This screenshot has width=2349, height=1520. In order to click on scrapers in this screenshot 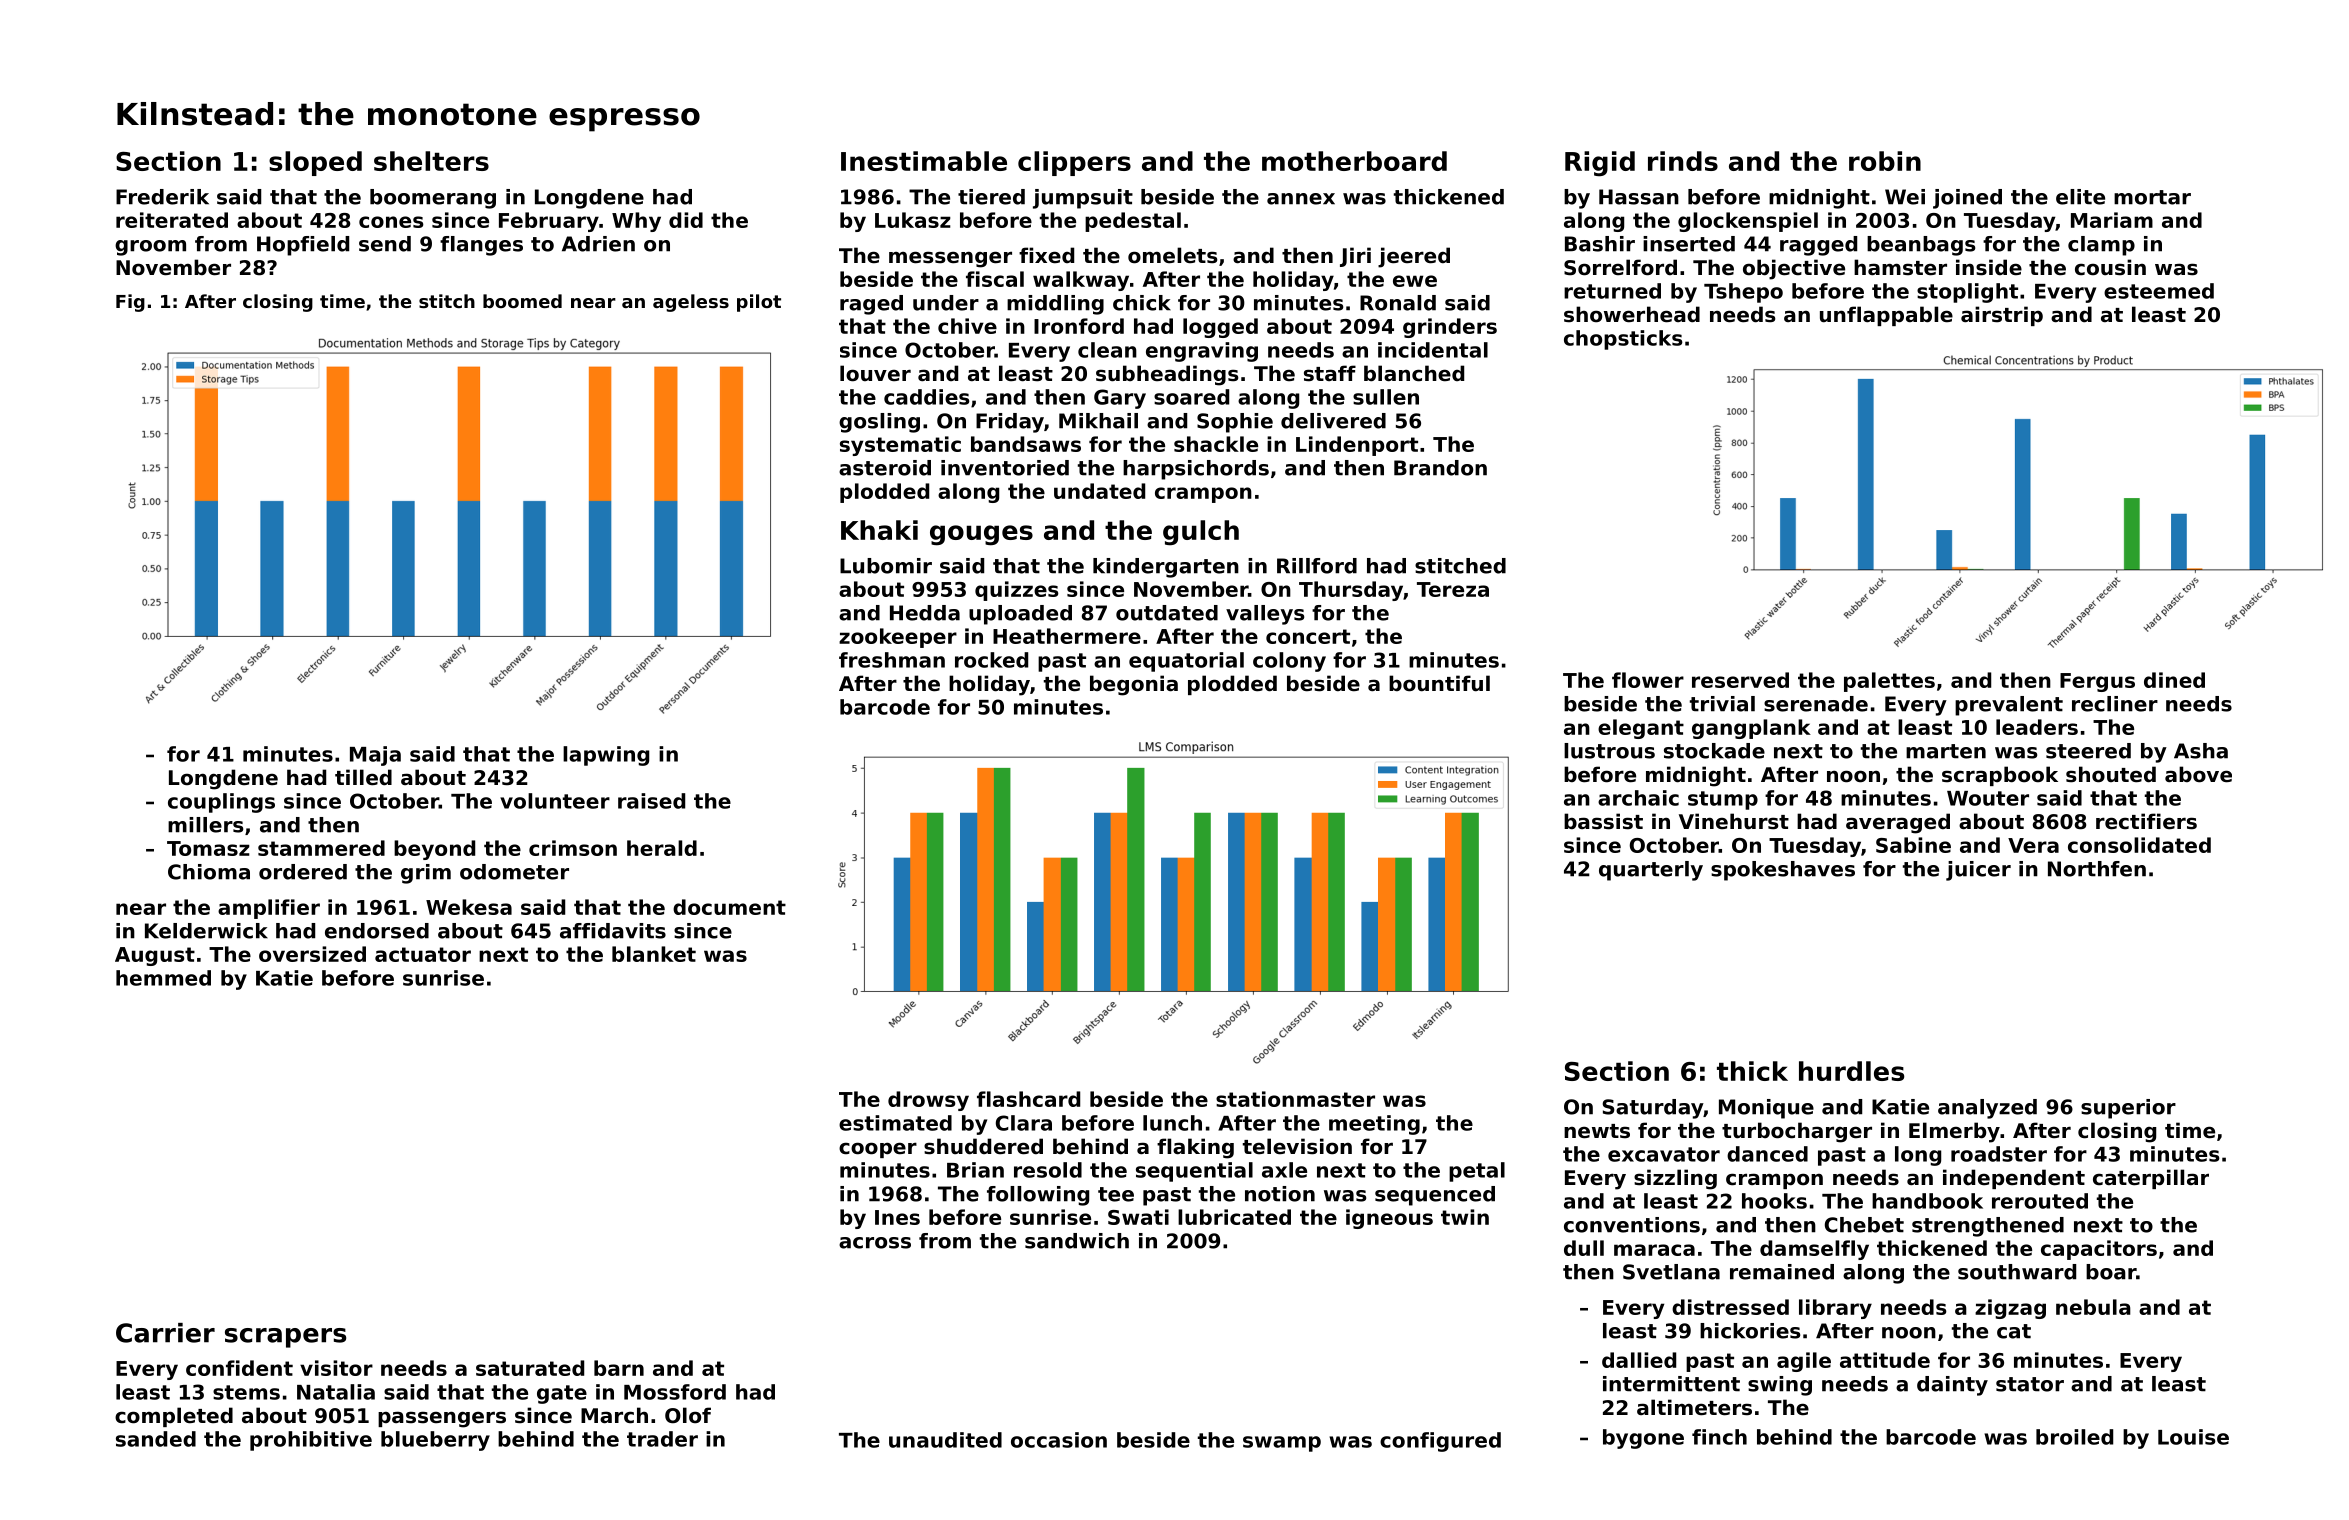, I will do `click(285, 1338)`.
